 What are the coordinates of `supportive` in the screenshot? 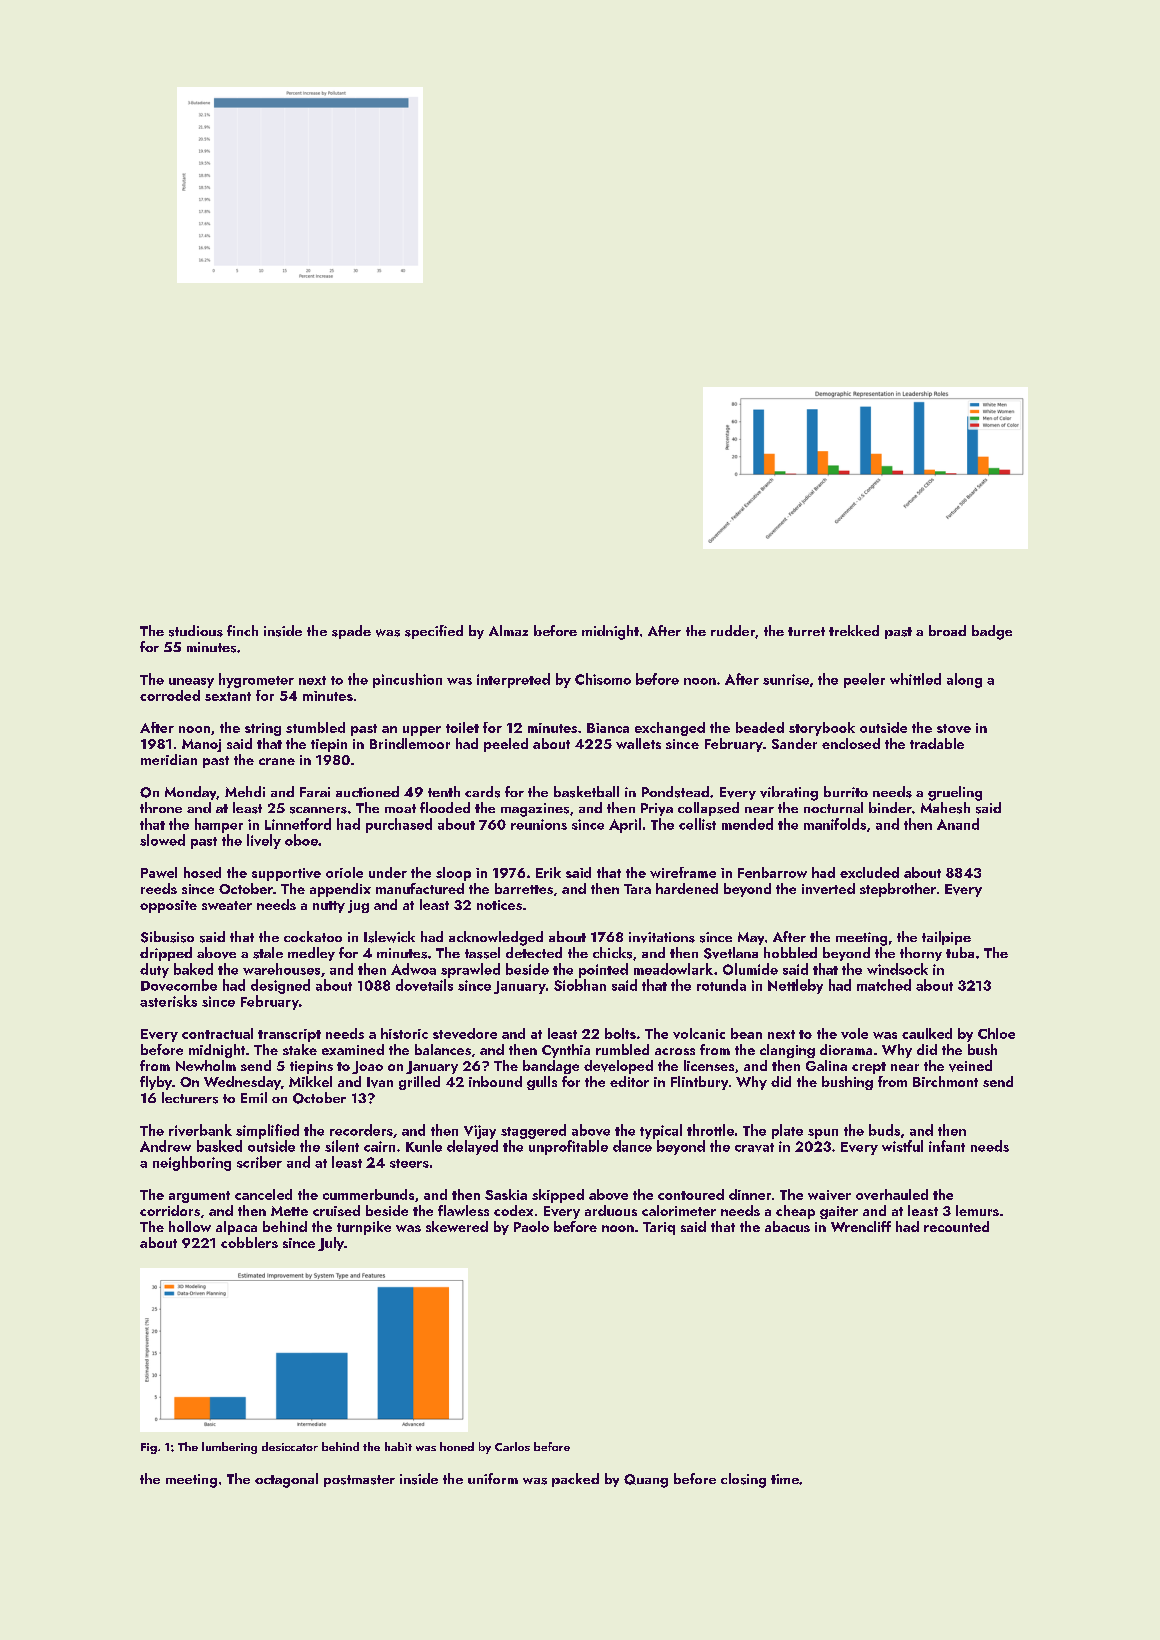 It's located at (286, 874).
